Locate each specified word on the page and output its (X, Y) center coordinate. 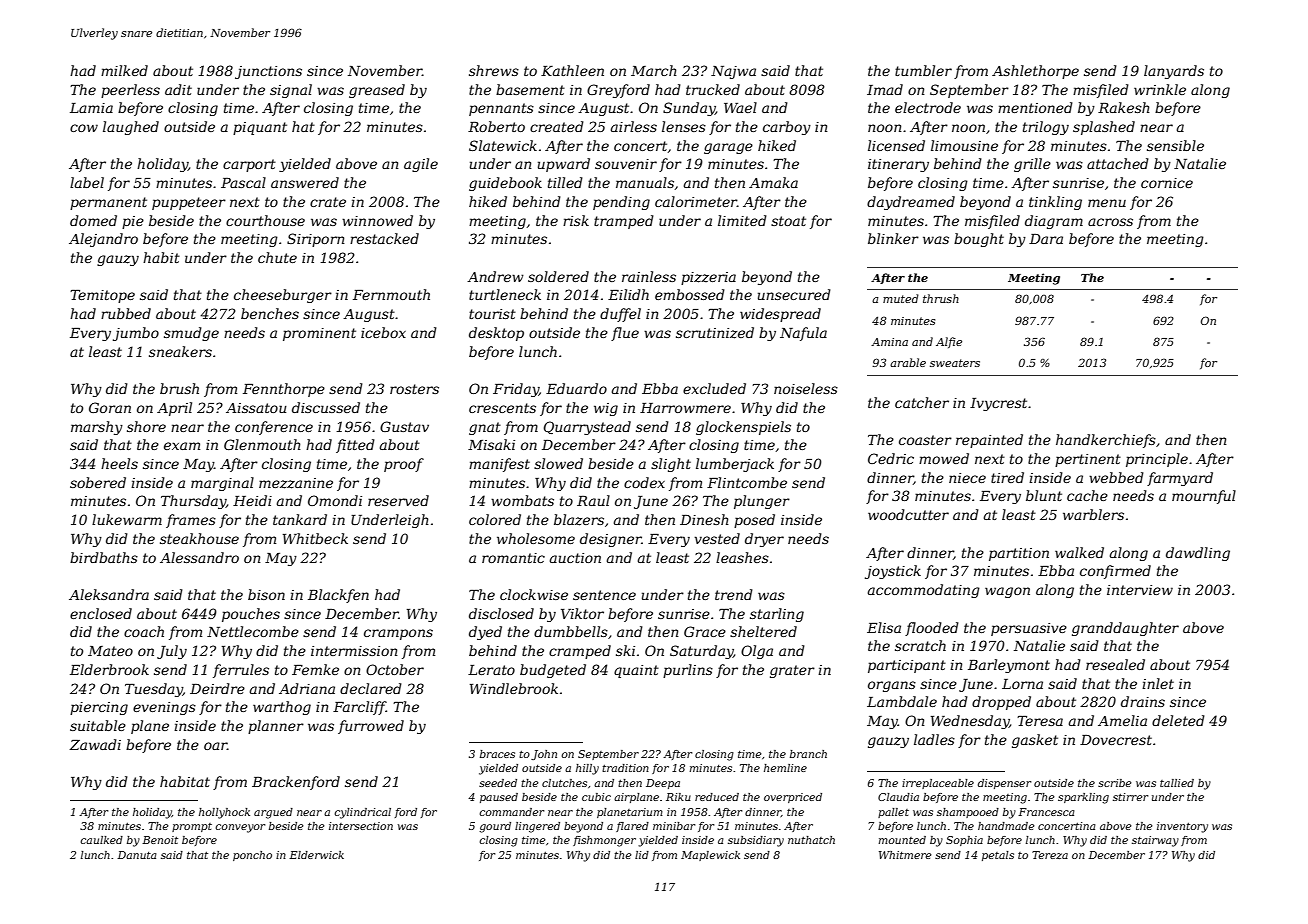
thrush (941, 298)
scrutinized (715, 333)
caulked (101, 840)
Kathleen (572, 70)
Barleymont (1009, 666)
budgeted (553, 671)
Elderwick (316, 855)
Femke (315, 669)
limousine (964, 145)
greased (377, 91)
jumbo (136, 334)
